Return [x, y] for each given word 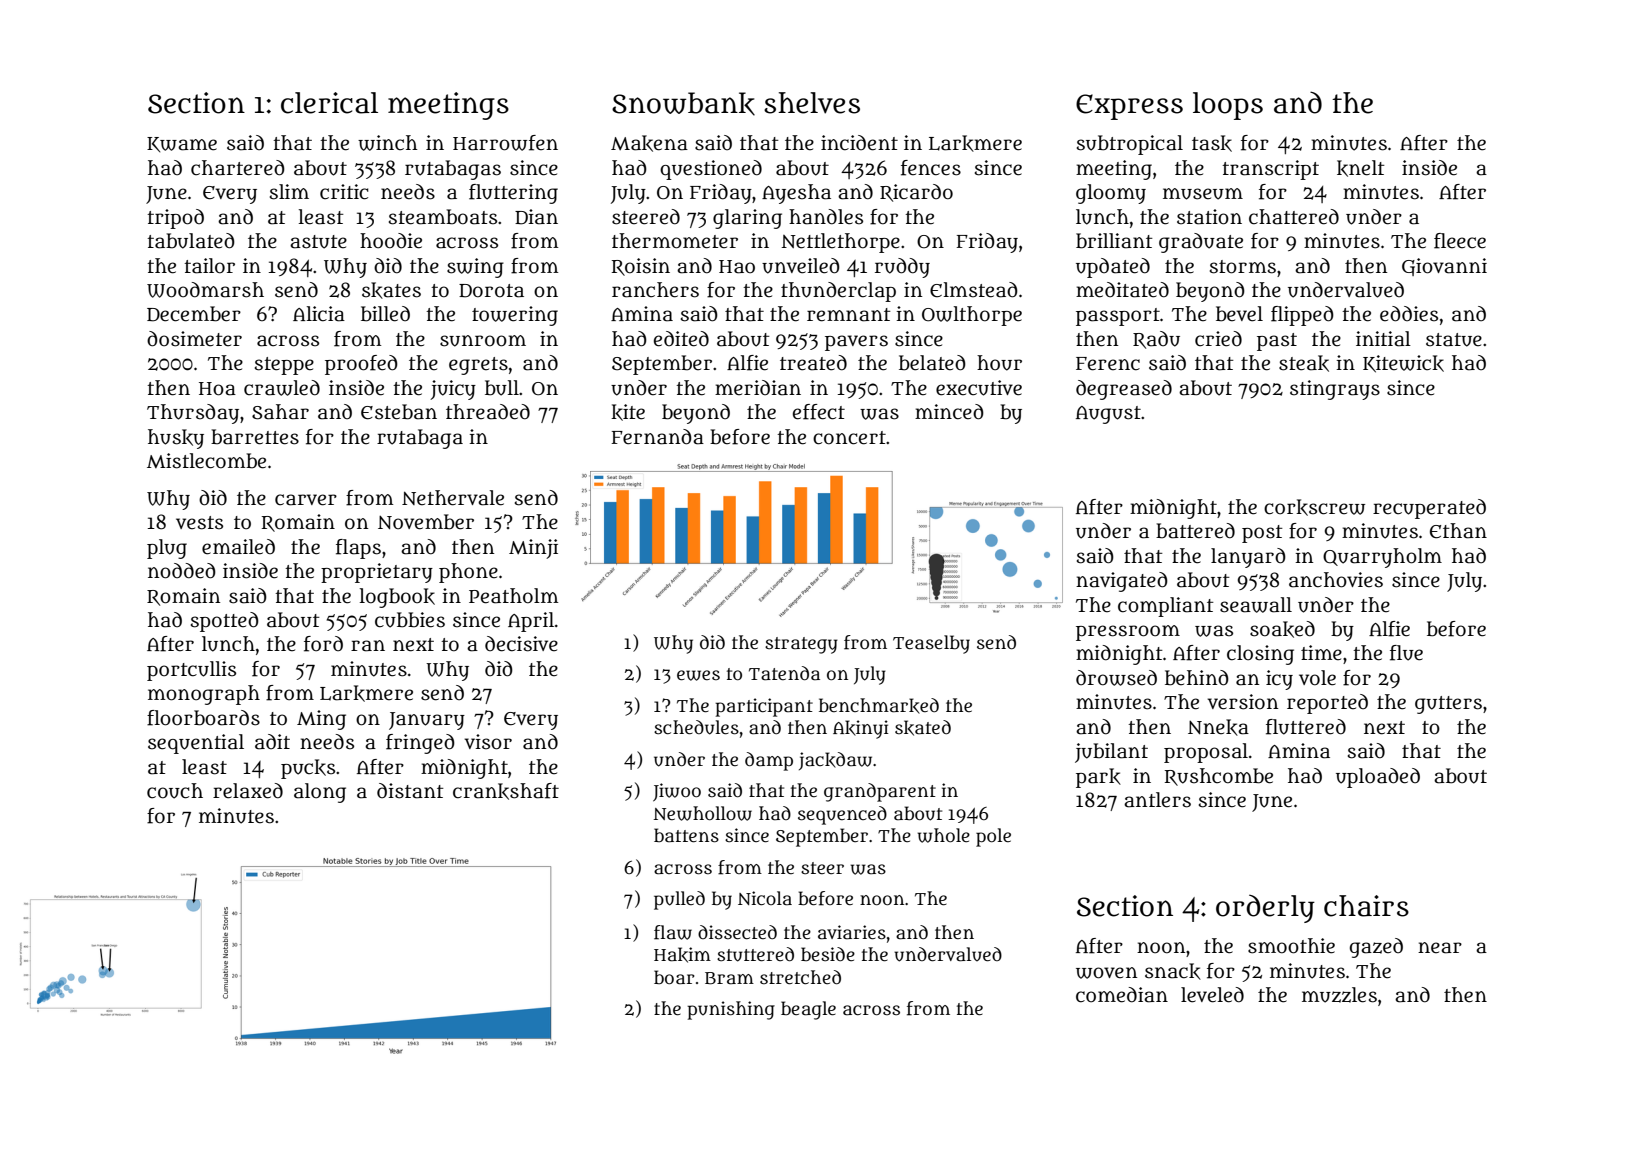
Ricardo [916, 193]
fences [931, 168]
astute [318, 242]
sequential [196, 744]
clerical [329, 103]
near [1440, 948]
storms [1243, 267]
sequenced [842, 815]
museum [1203, 194]
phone [468, 573]
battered [1195, 531]
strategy [801, 645]
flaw [673, 932]
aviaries [852, 932]
